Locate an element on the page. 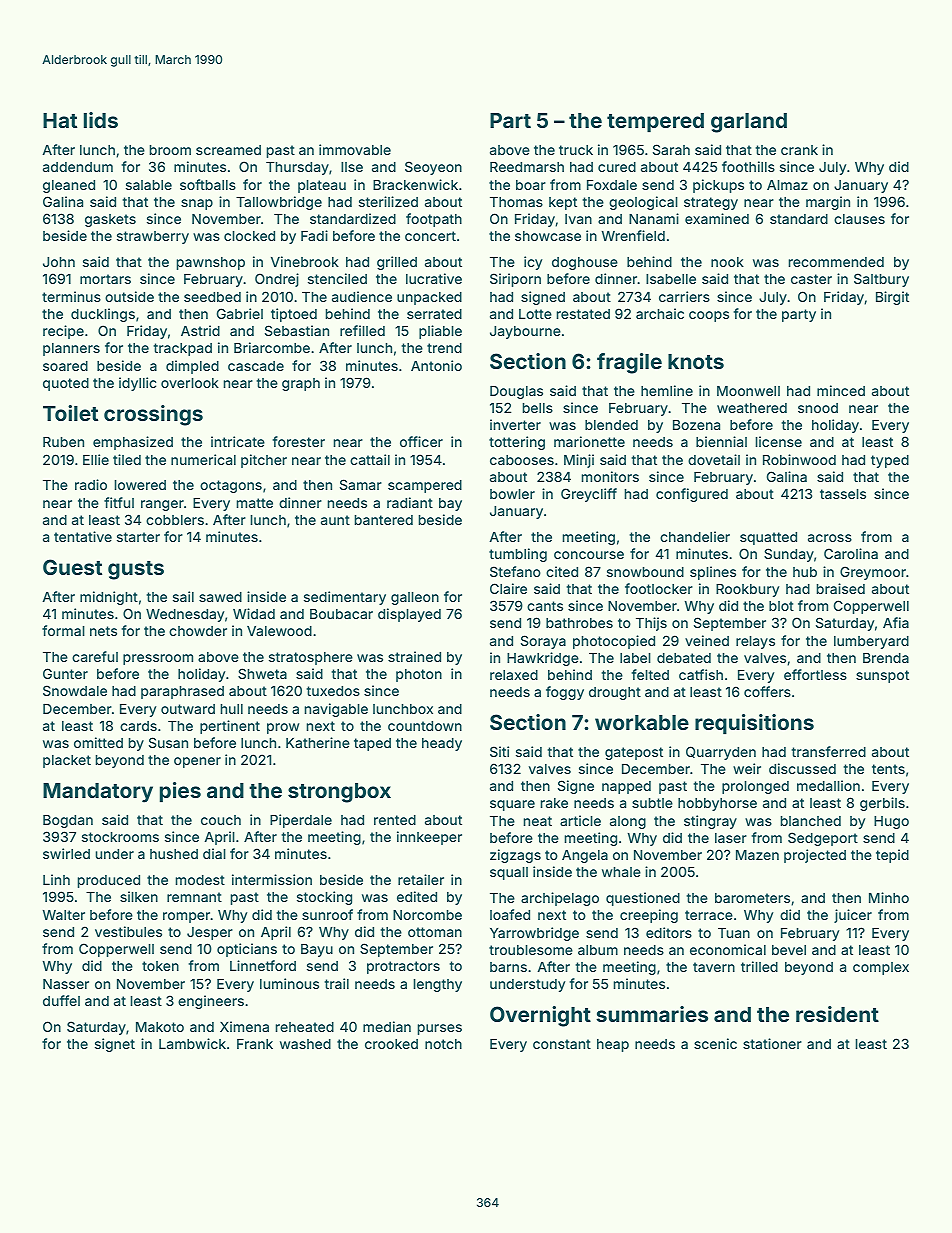 The height and width of the page is (1233, 952). Nasser is located at coordinates (66, 984).
